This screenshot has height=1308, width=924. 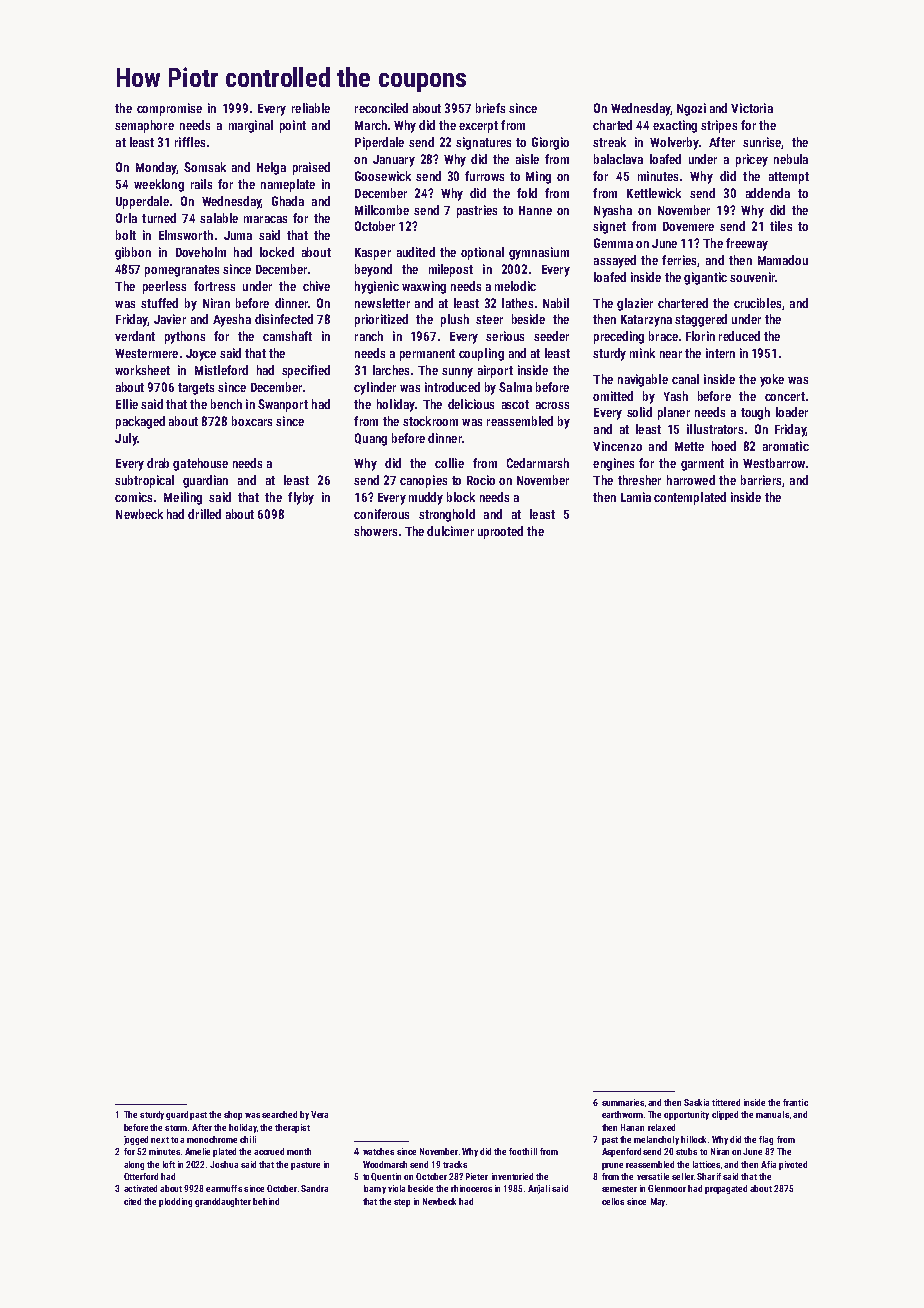 I want to click on searched, so click(x=279, y=1114).
